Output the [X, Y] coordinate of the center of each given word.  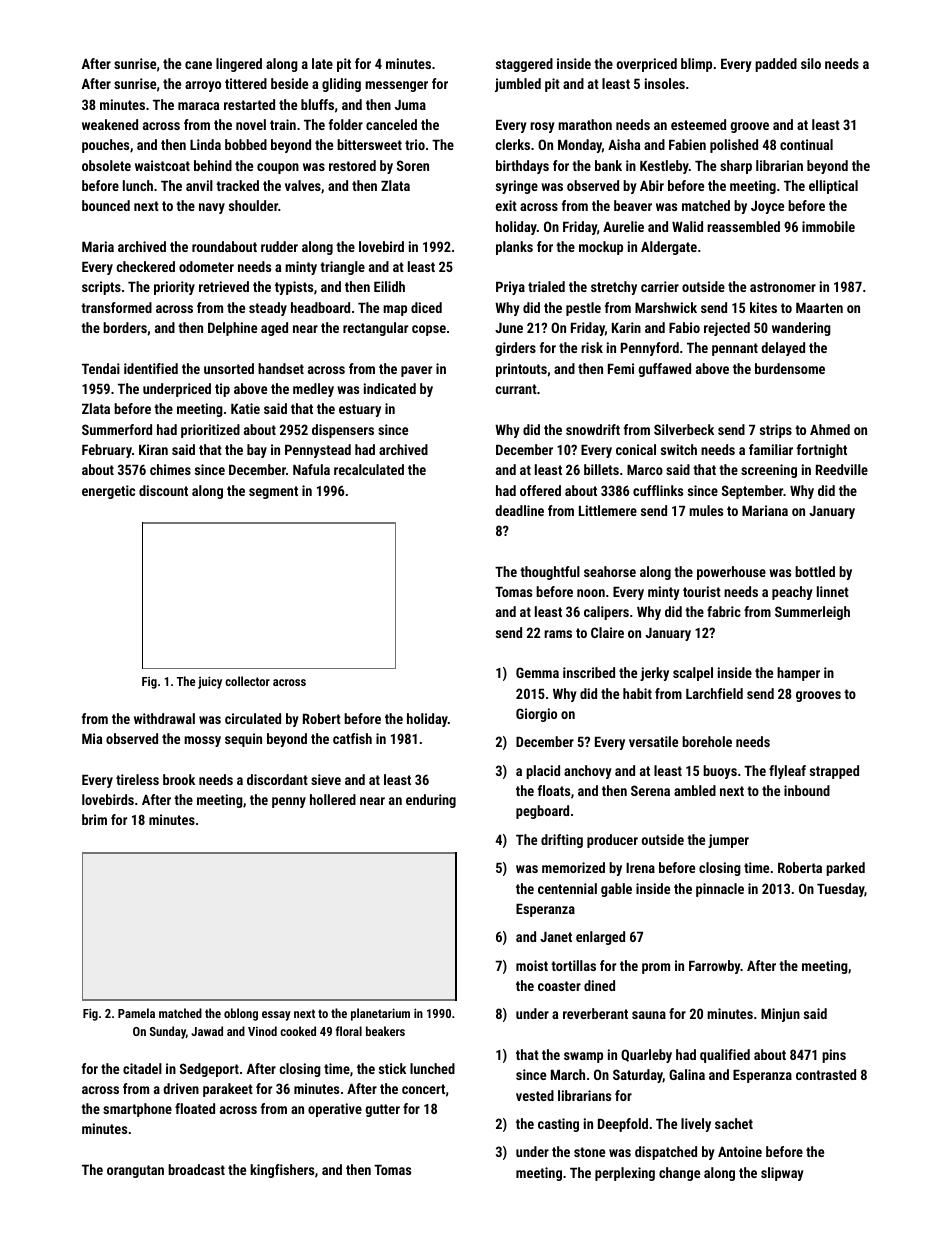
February [107, 451]
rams [558, 634]
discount [163, 490]
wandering [801, 329]
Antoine [740, 1151]
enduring [431, 801]
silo [811, 63]
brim [94, 819]
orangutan [135, 1171]
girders [515, 349]
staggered [524, 65]
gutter [382, 1110]
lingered [239, 65]
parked [845, 869]
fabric [724, 611]
